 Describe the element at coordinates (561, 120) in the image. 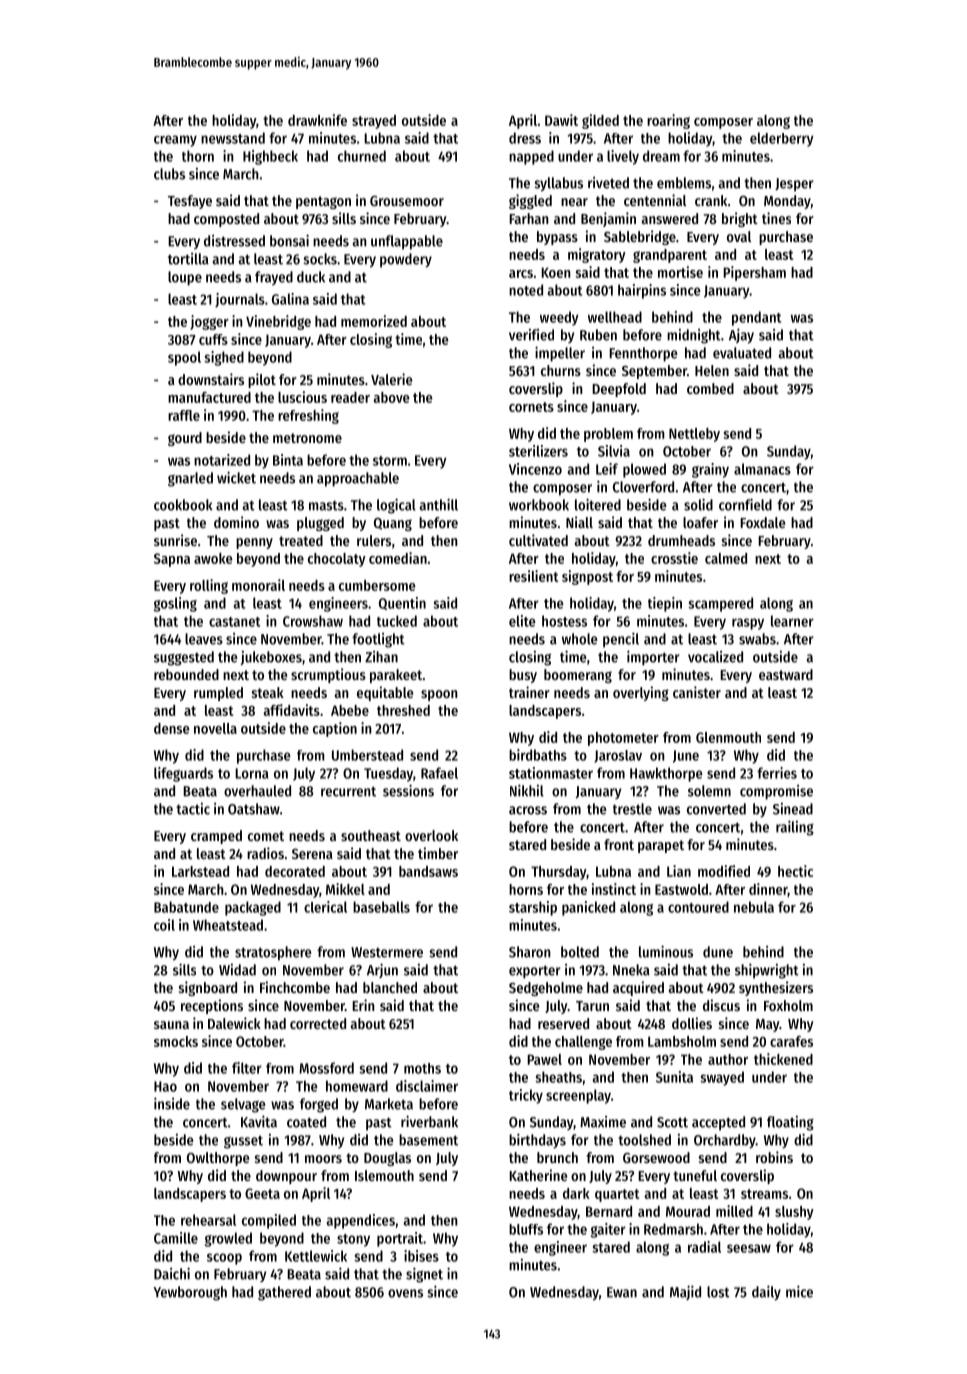

I see `Dawit` at that location.
